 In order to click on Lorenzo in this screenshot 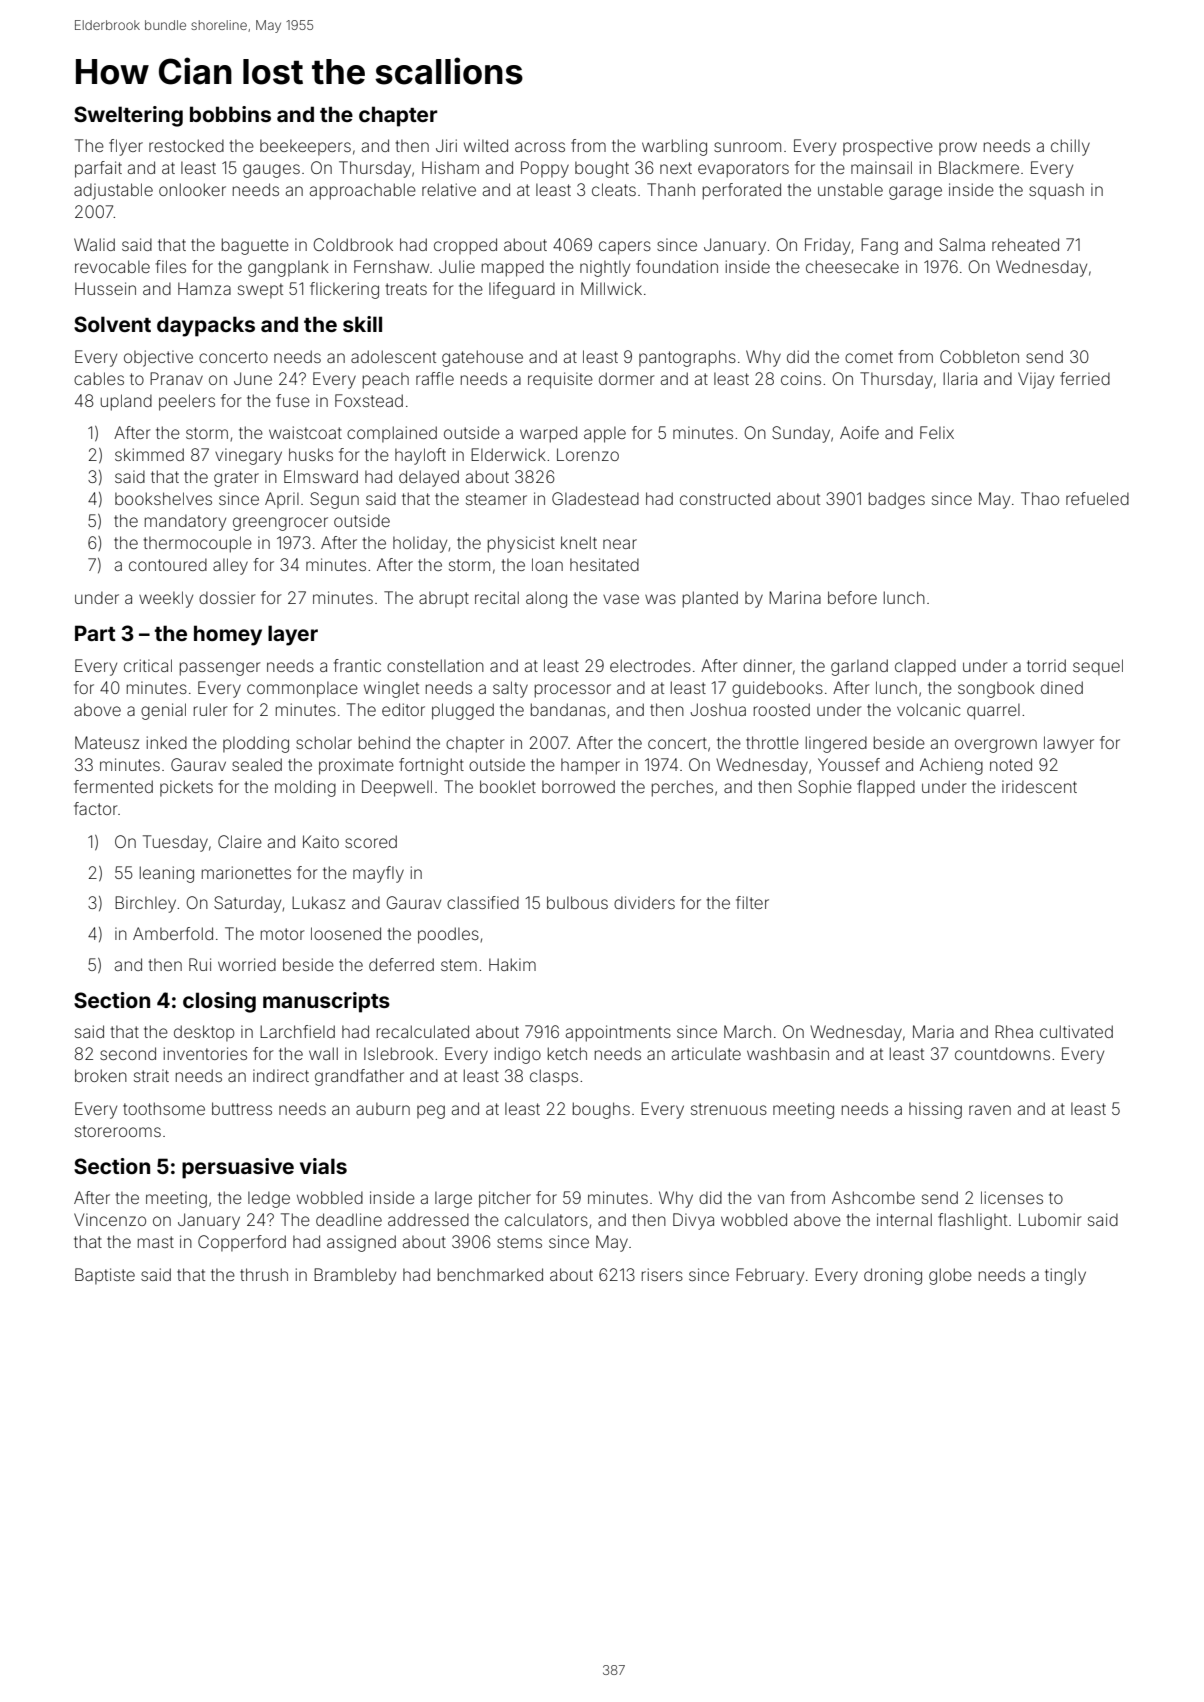, I will do `click(588, 454)`.
